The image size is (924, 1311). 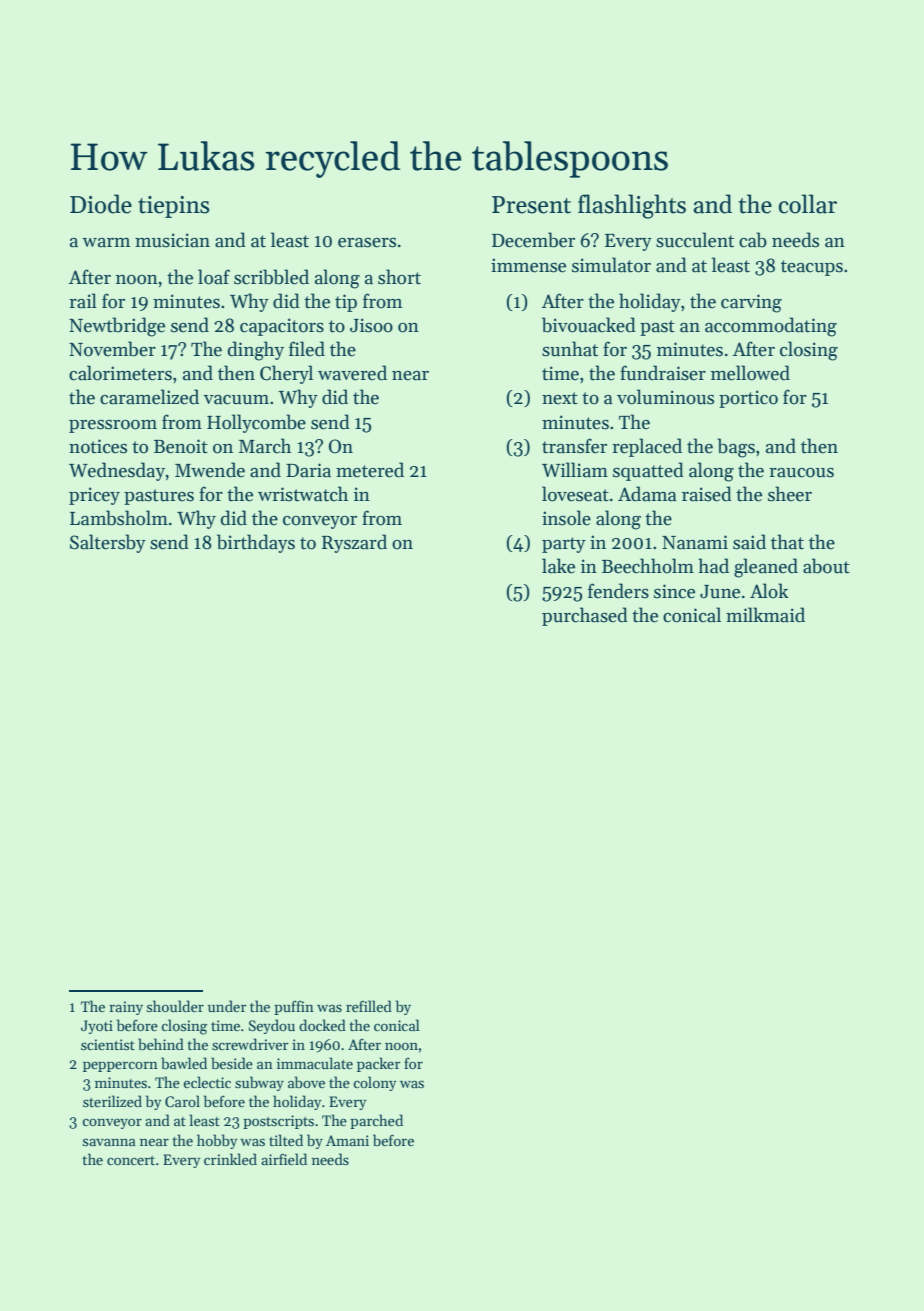 I want to click on under, so click(x=227, y=1006).
